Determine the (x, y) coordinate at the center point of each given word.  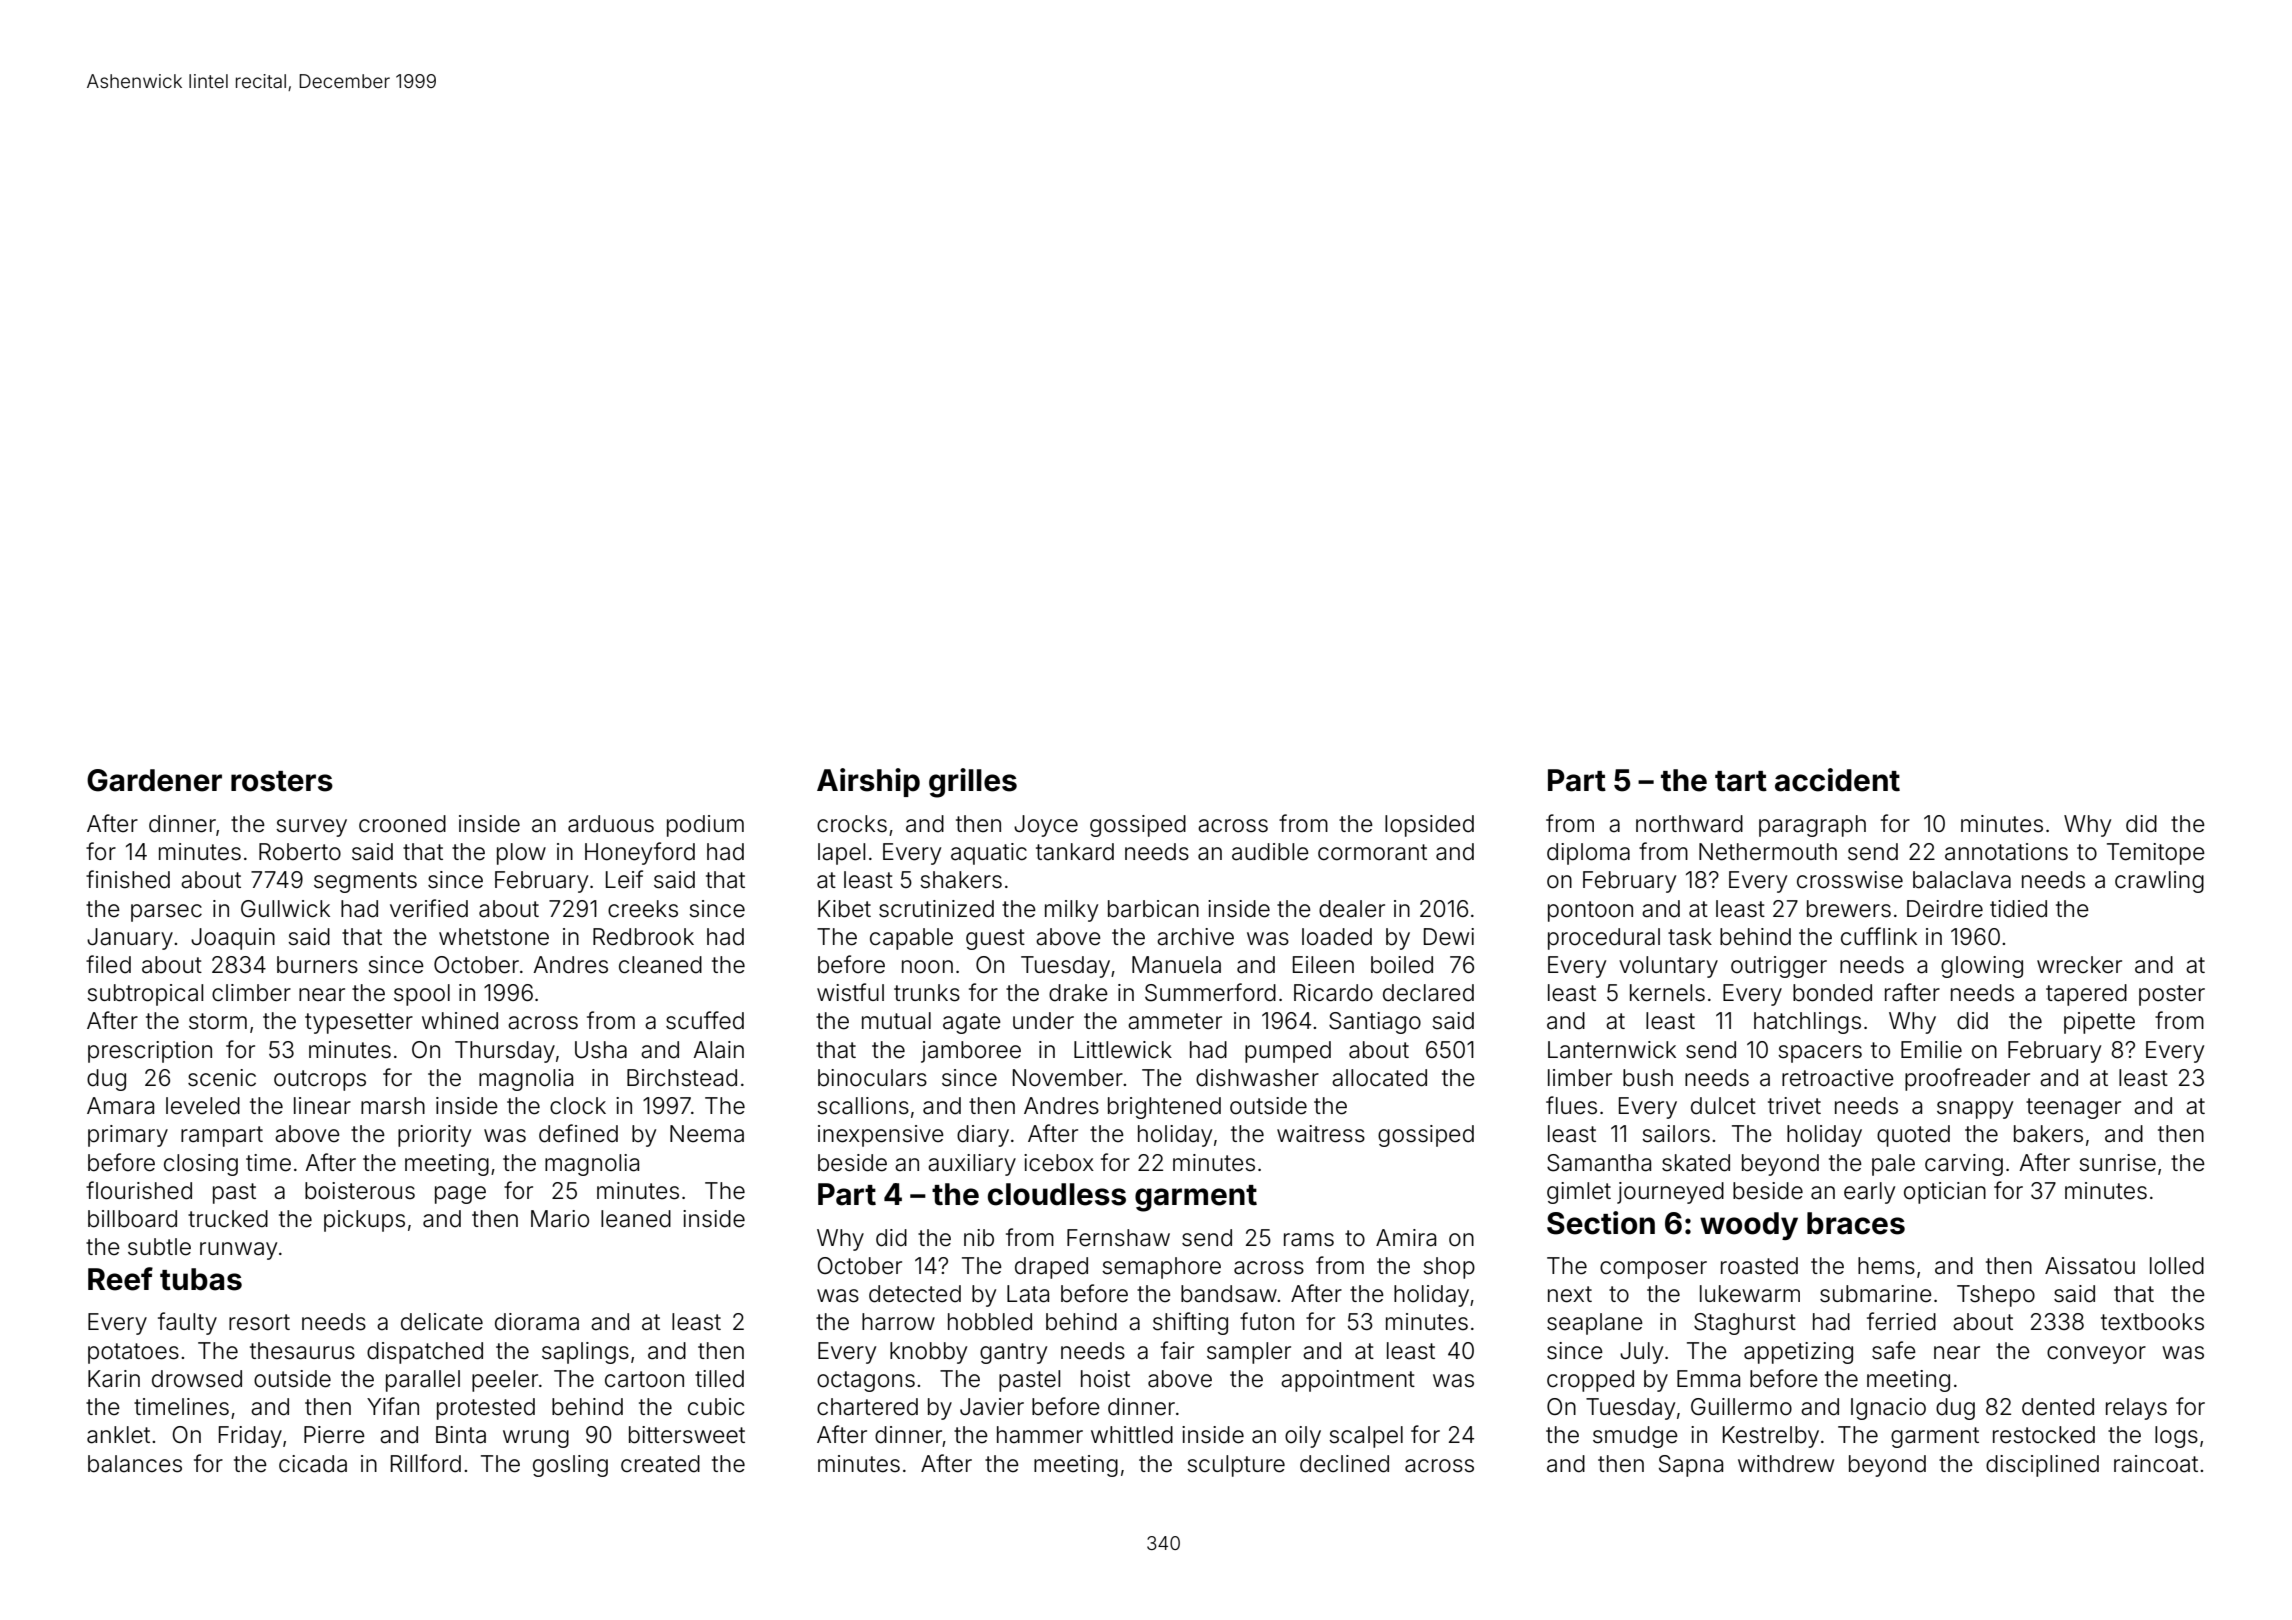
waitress (1321, 1134)
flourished (139, 1190)
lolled (2177, 1266)
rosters (282, 781)
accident (1837, 780)
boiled (1402, 965)
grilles (973, 783)
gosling (570, 1466)
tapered (2086, 995)
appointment (1348, 1381)
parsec (166, 913)
